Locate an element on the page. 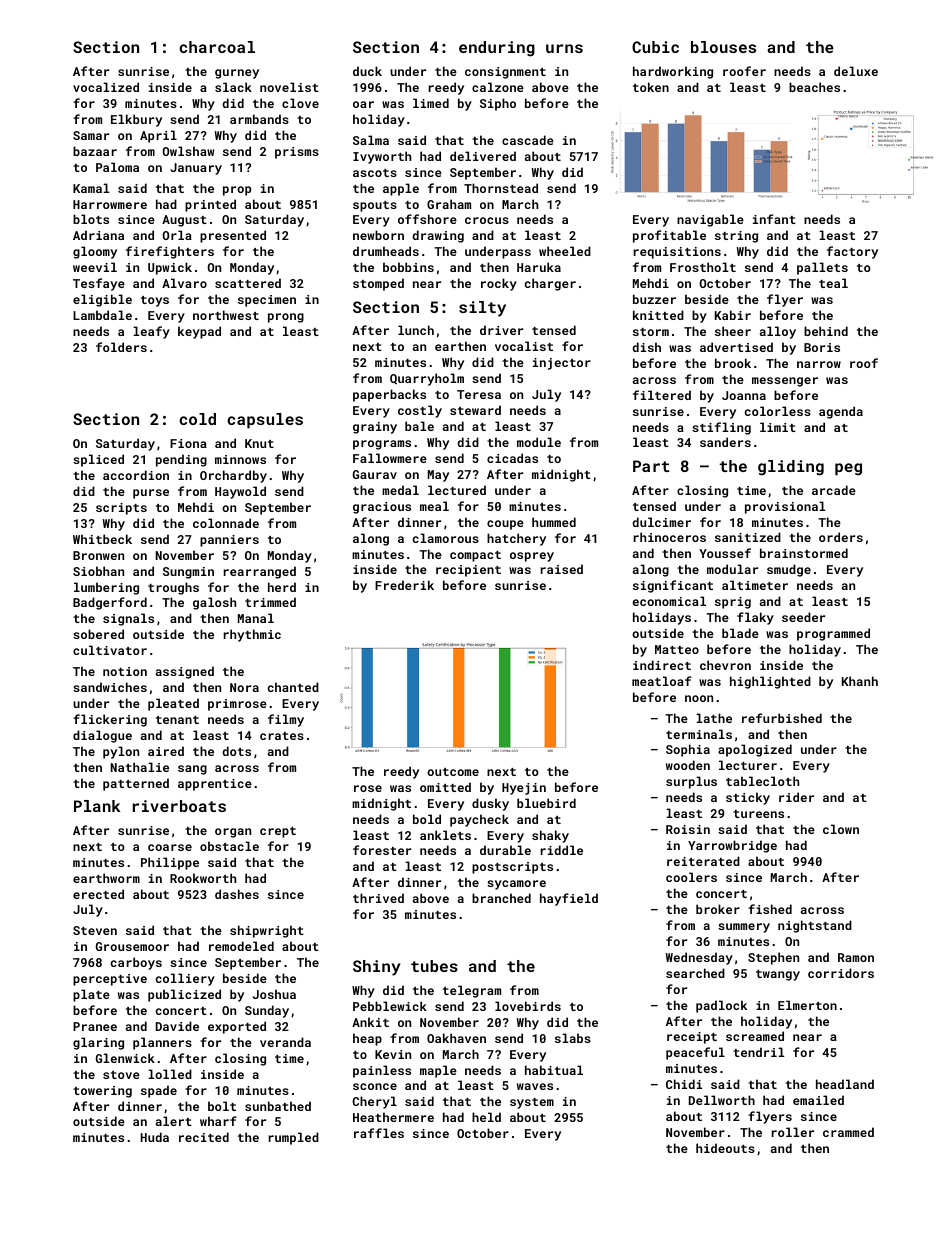  sticky is located at coordinates (748, 798).
